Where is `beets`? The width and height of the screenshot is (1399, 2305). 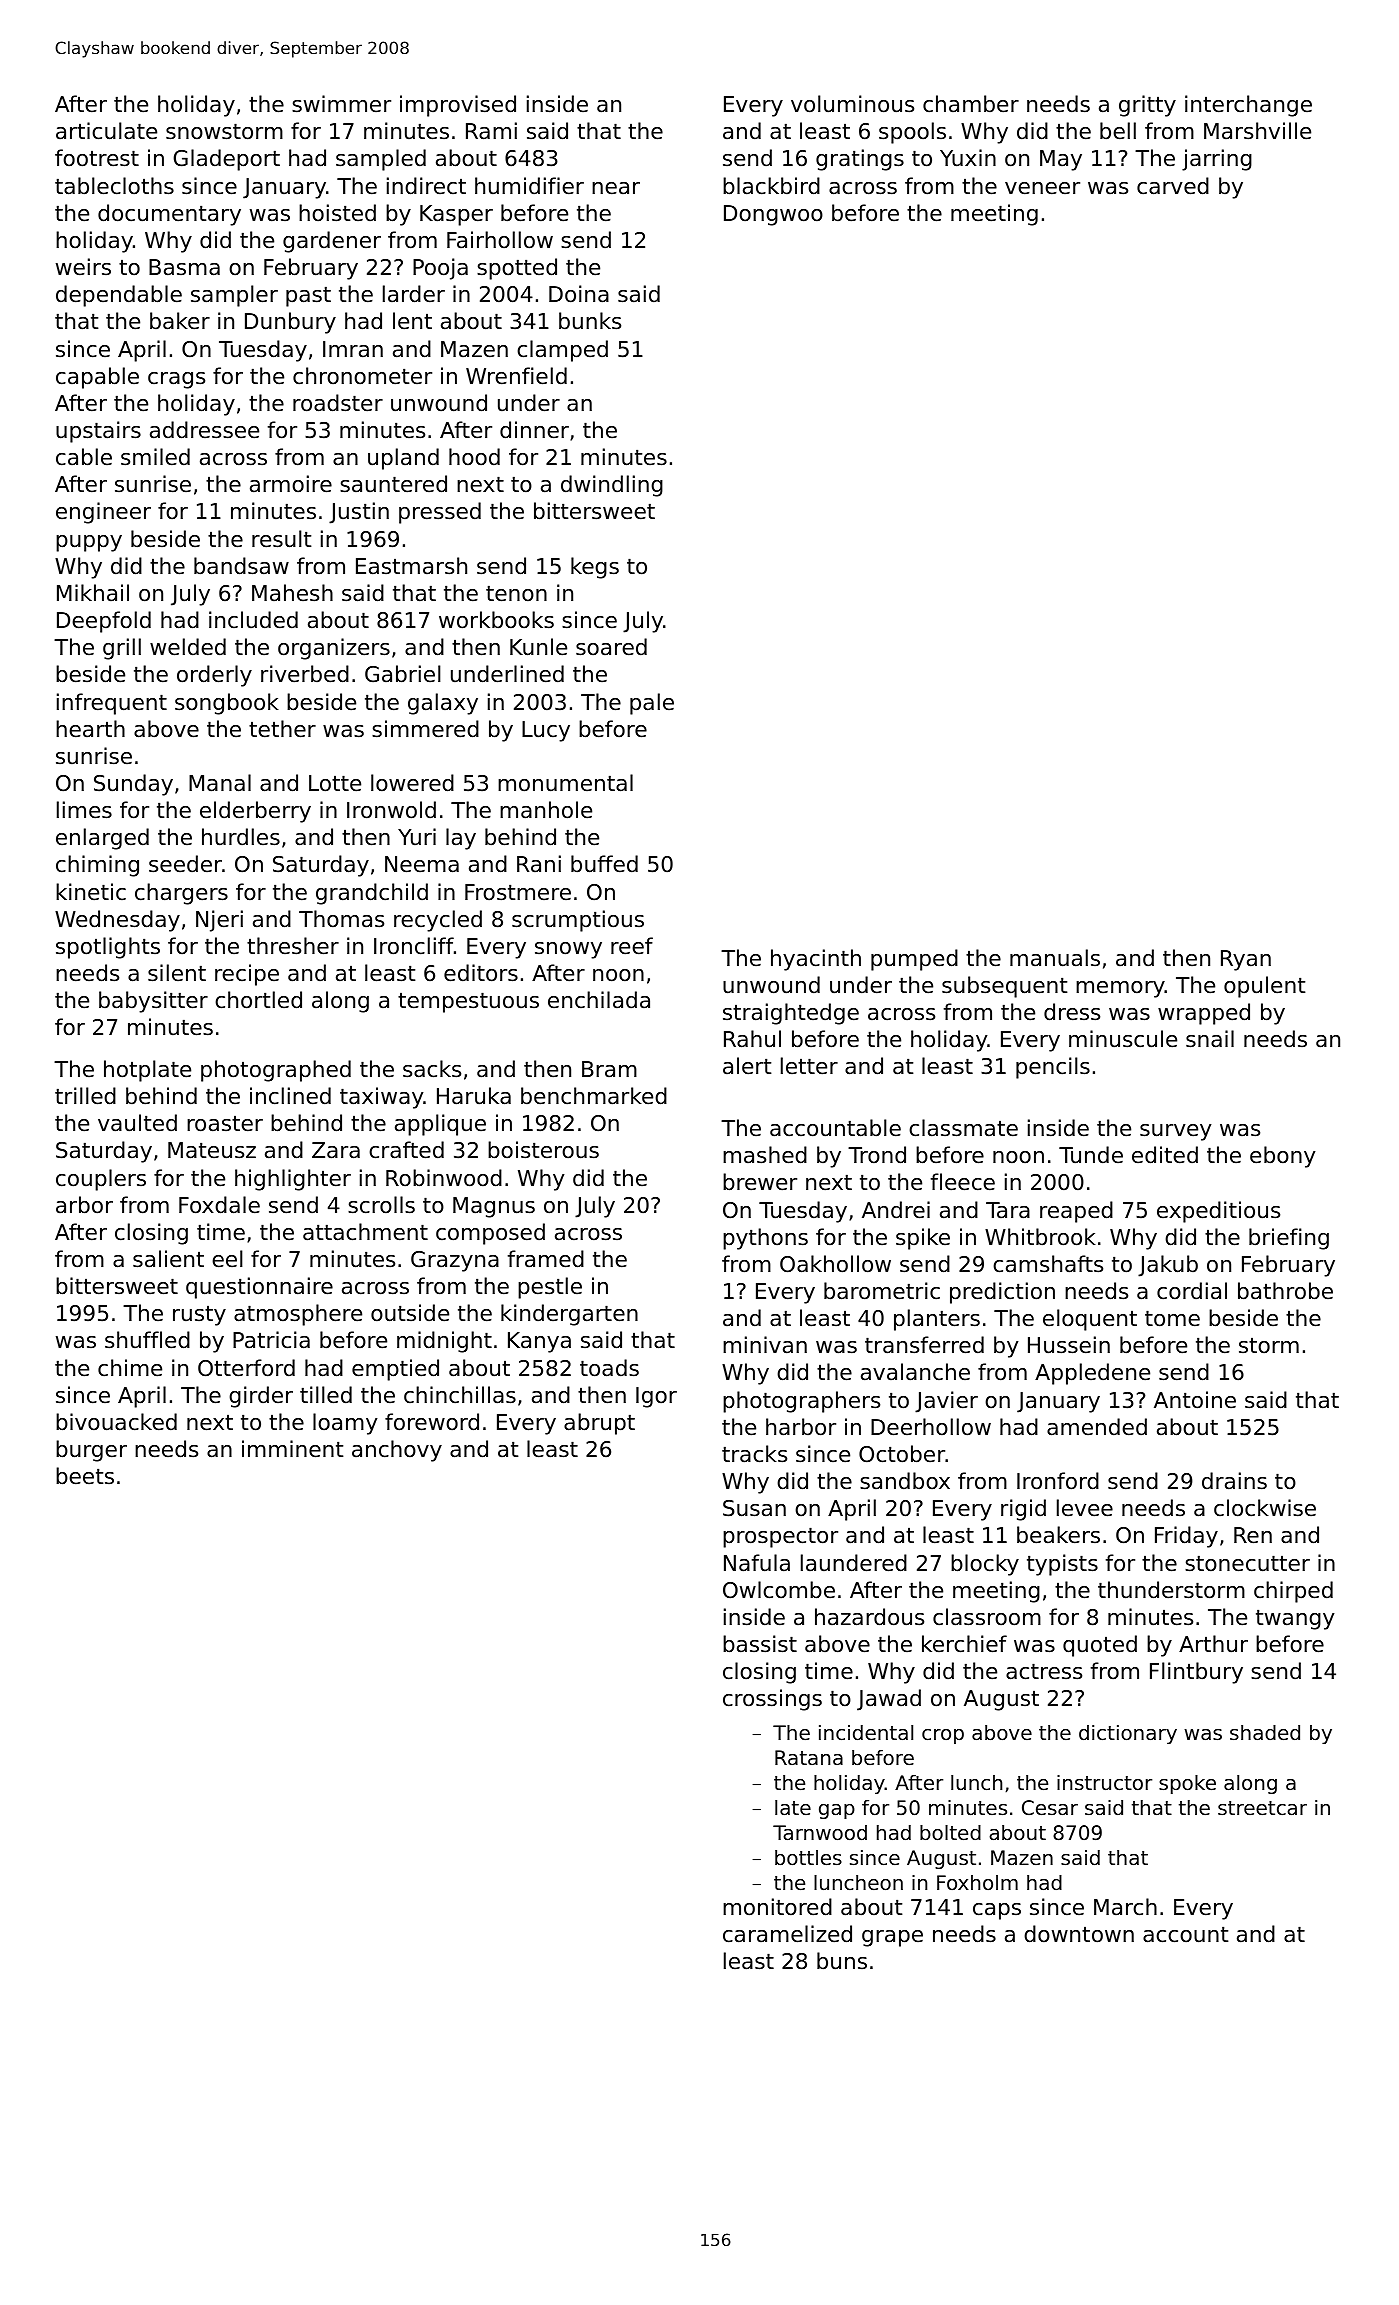 beets is located at coordinates (85, 1476).
